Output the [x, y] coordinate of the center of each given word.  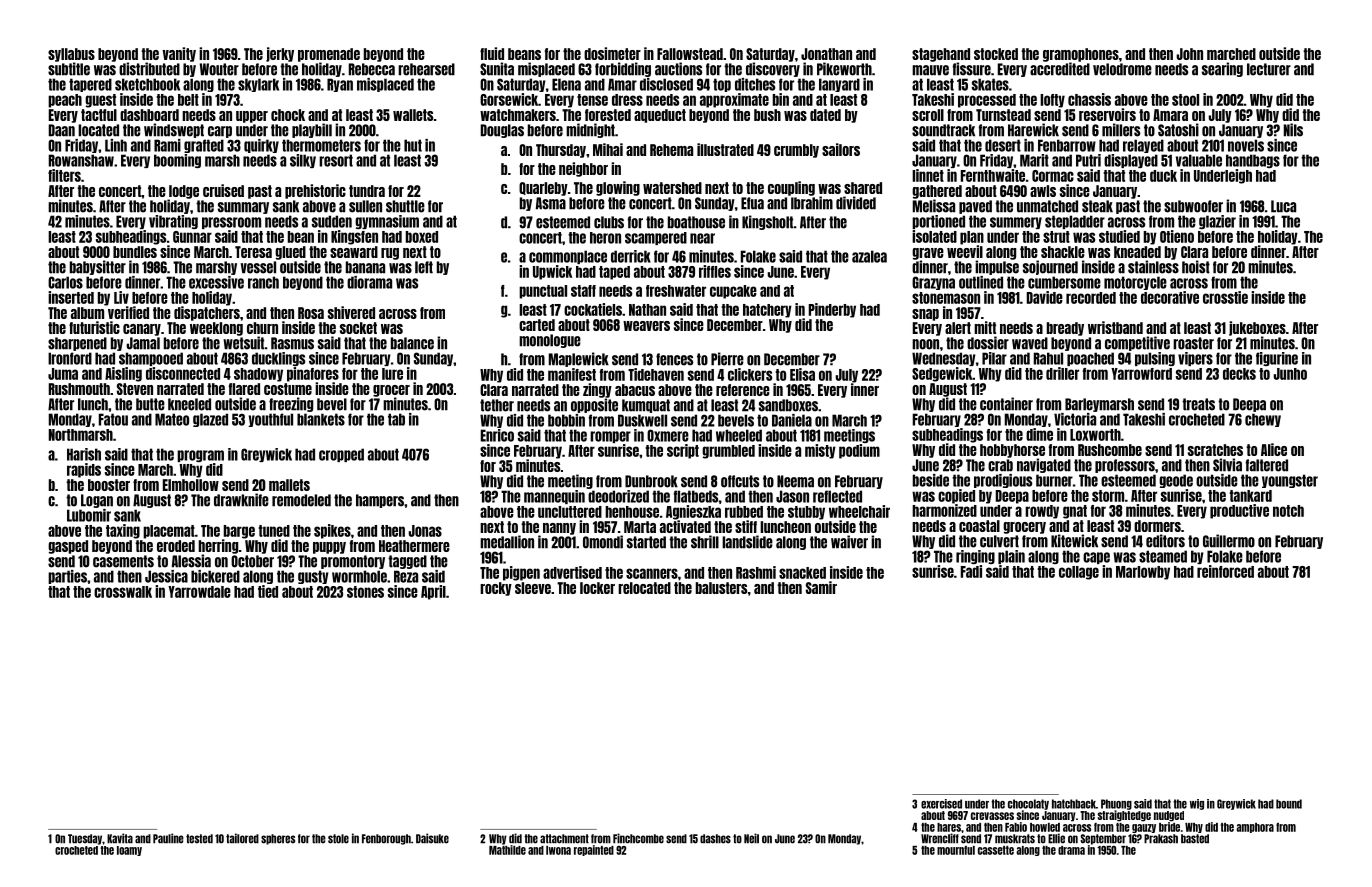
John [1189, 54]
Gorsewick [509, 99]
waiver [849, 542]
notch [1288, 511]
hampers [380, 501]
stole [338, 839]
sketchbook [147, 84]
